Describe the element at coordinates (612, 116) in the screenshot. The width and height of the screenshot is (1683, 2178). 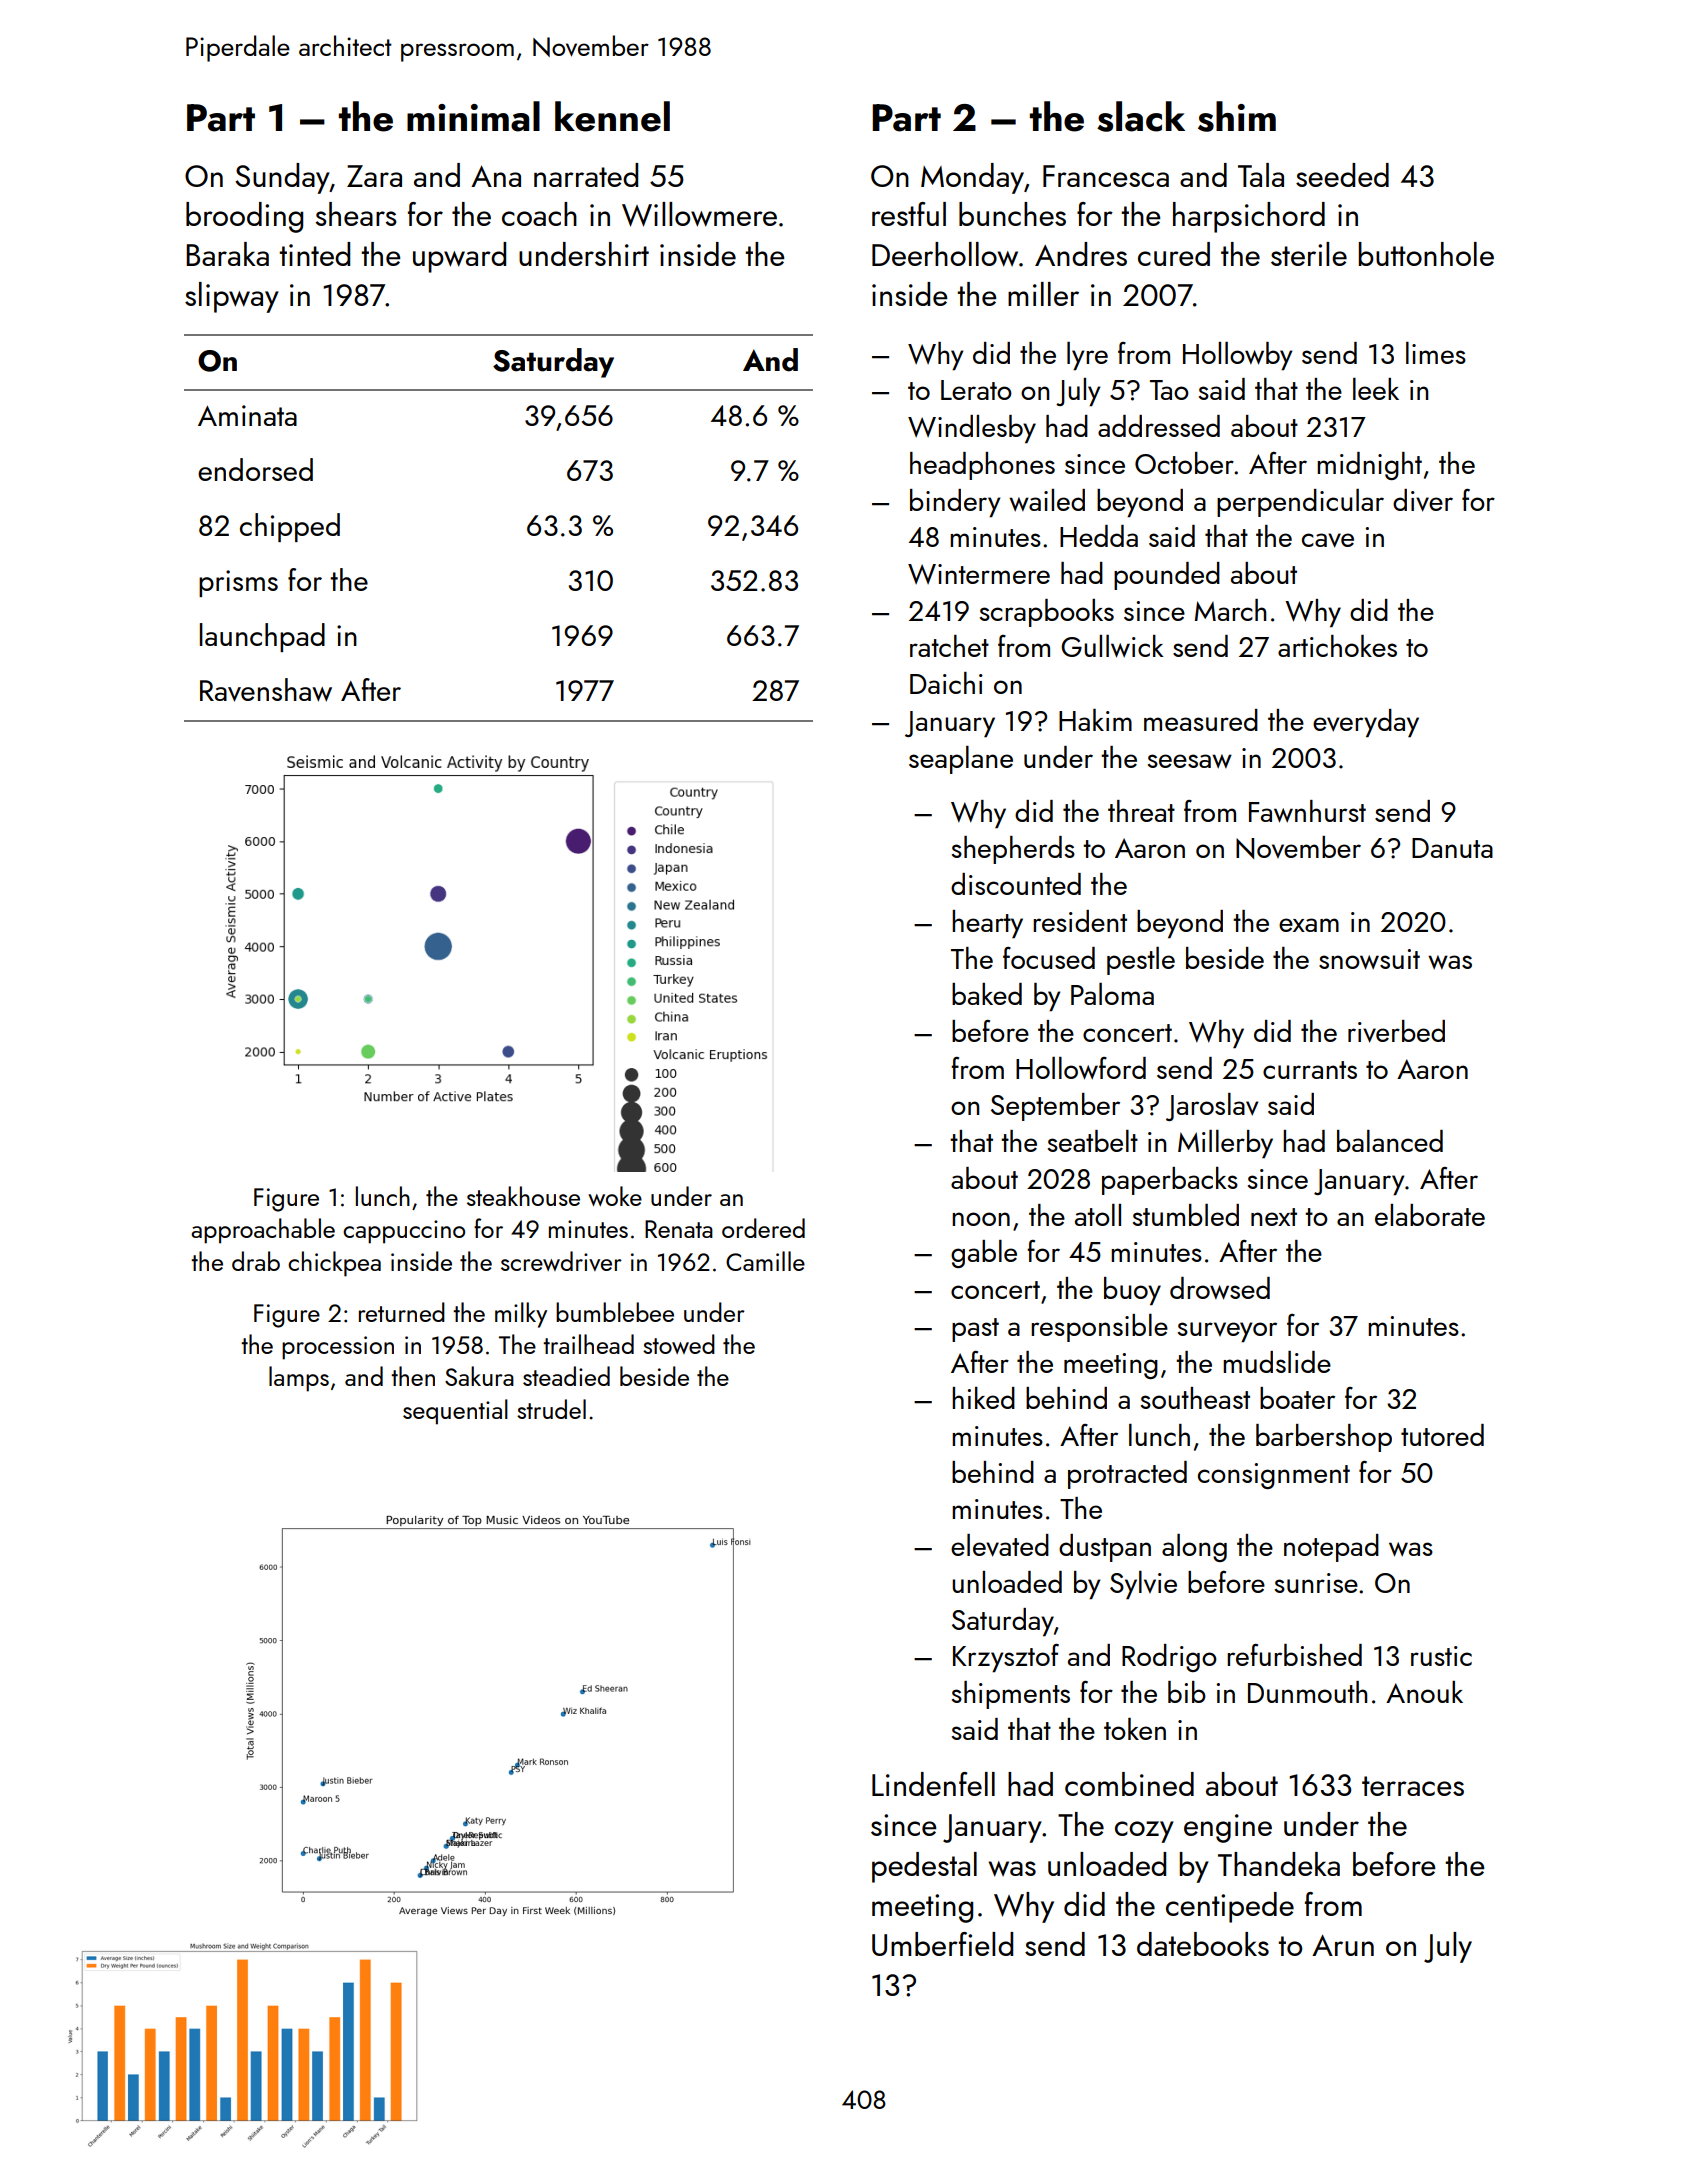
I see `kennel` at that location.
